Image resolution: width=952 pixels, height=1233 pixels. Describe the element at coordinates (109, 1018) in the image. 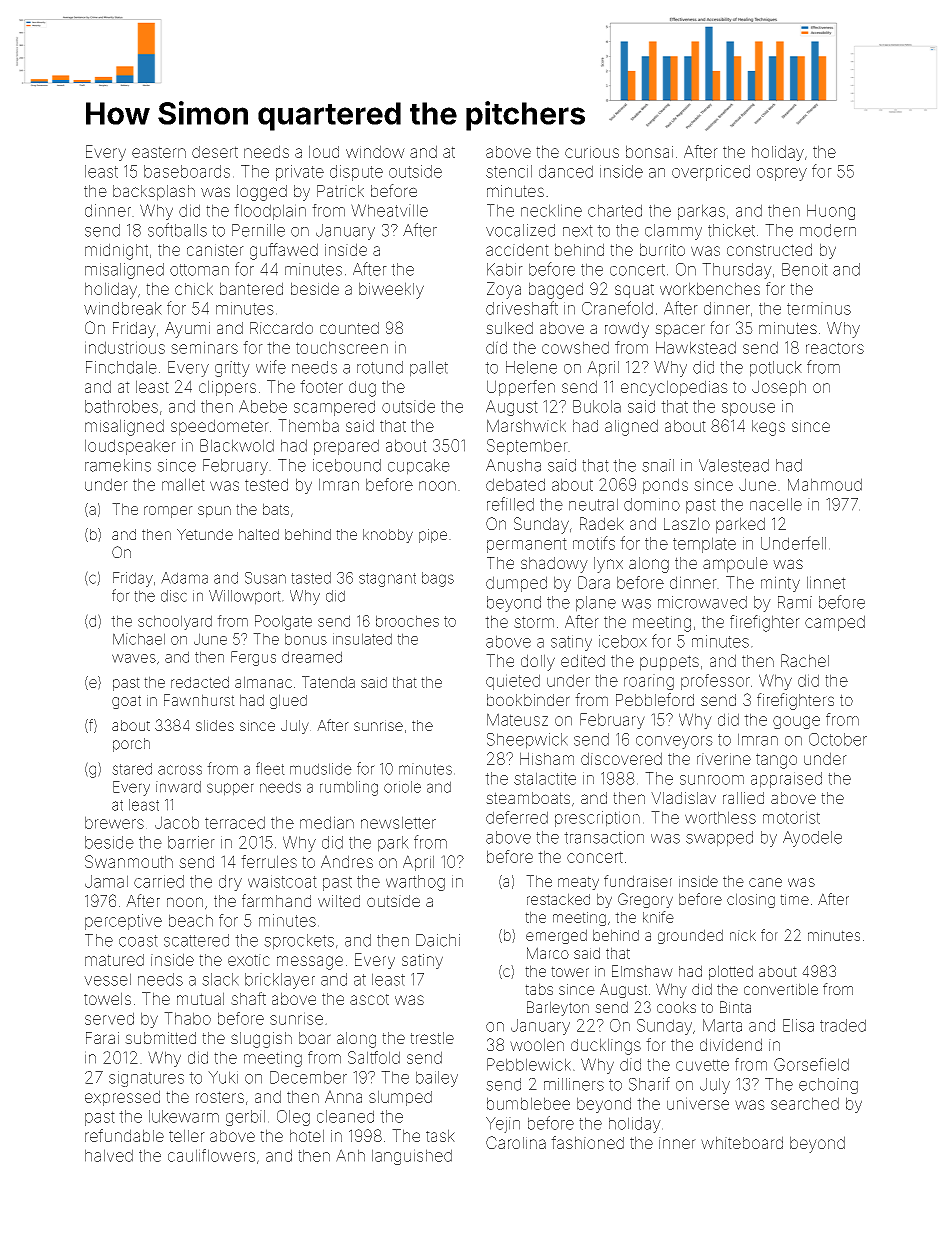

I see `served` at that location.
